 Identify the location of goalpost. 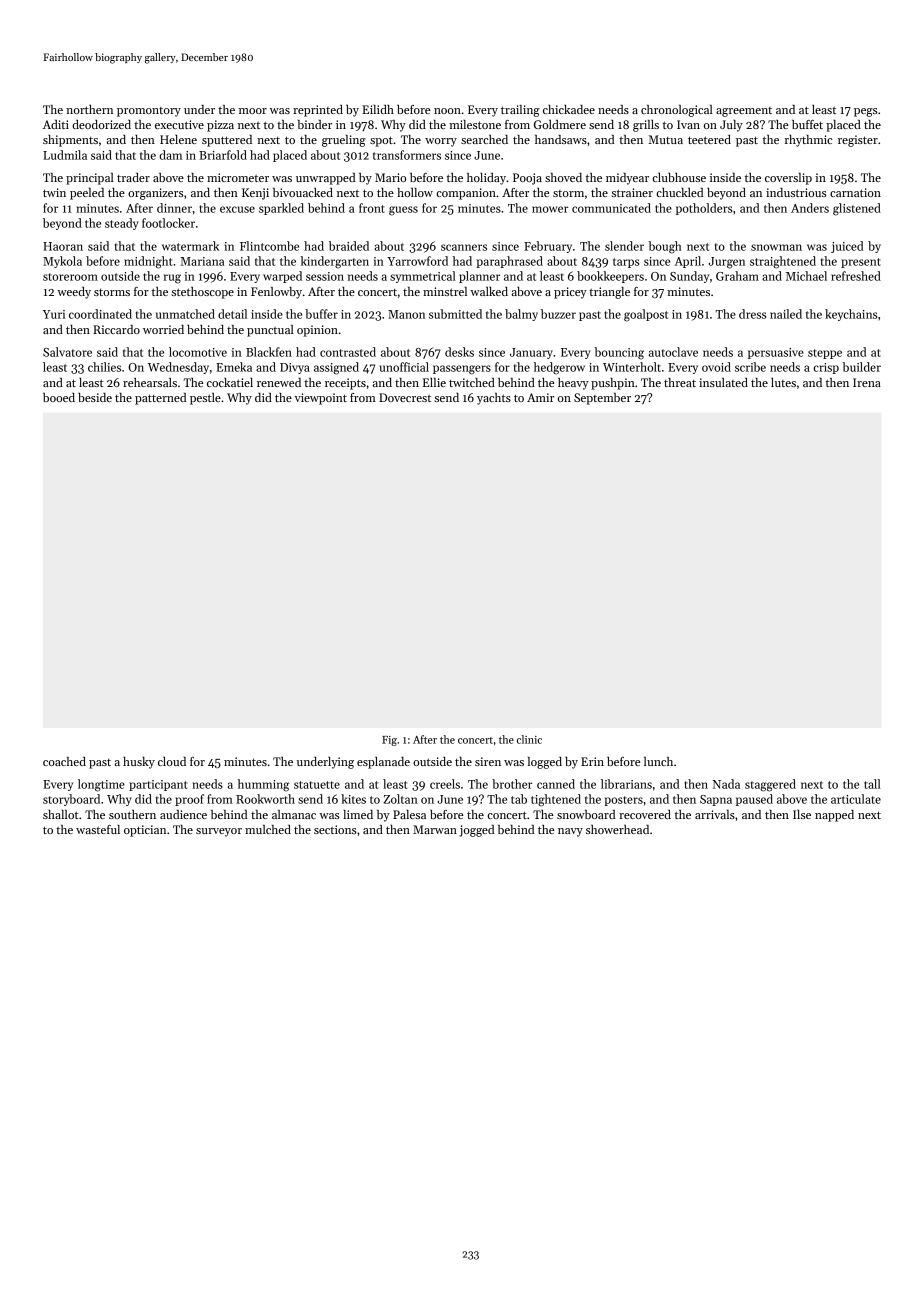
(646, 315).
